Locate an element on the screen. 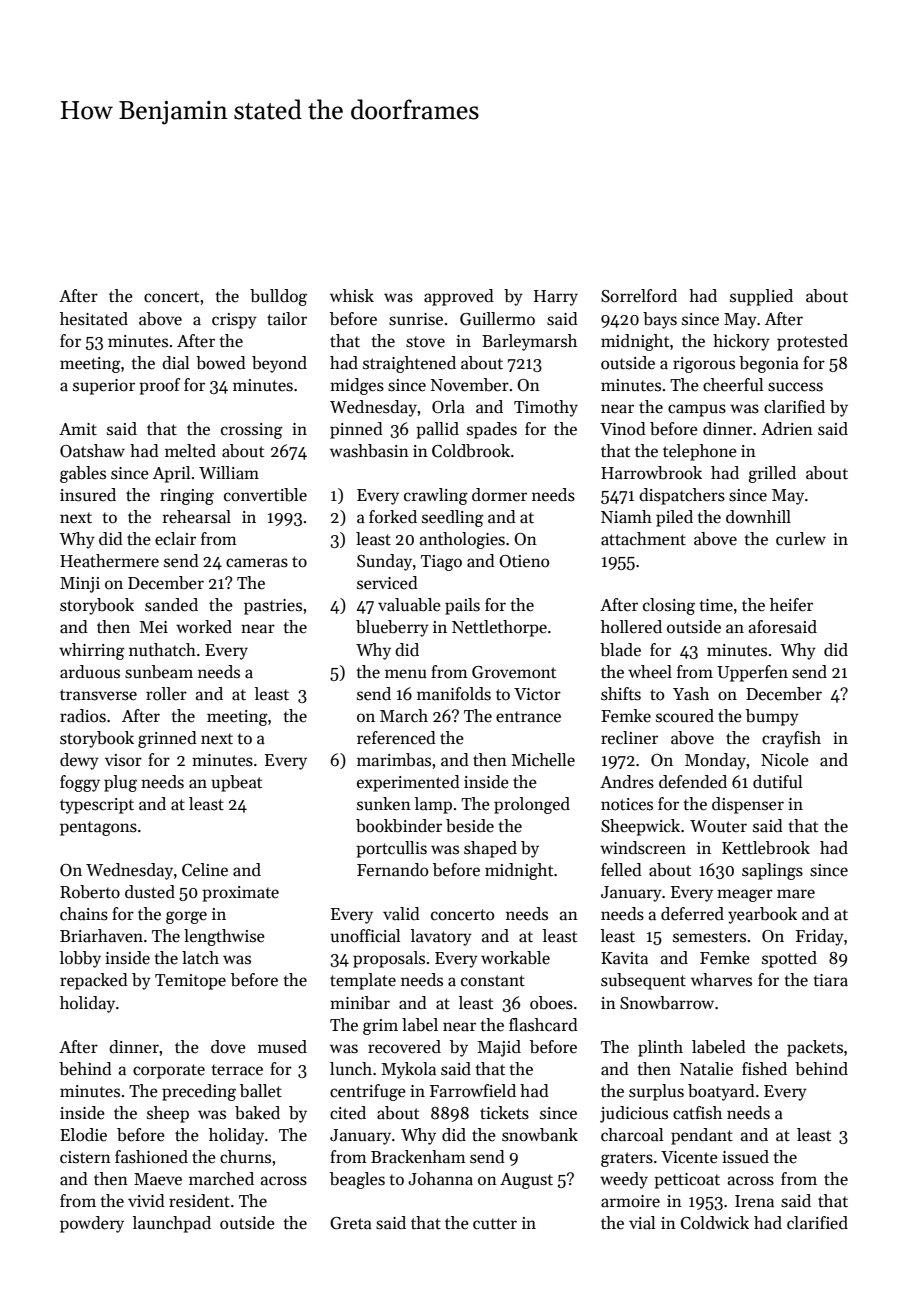 The width and height of the screenshot is (908, 1316). rigorous is located at coordinates (704, 365).
